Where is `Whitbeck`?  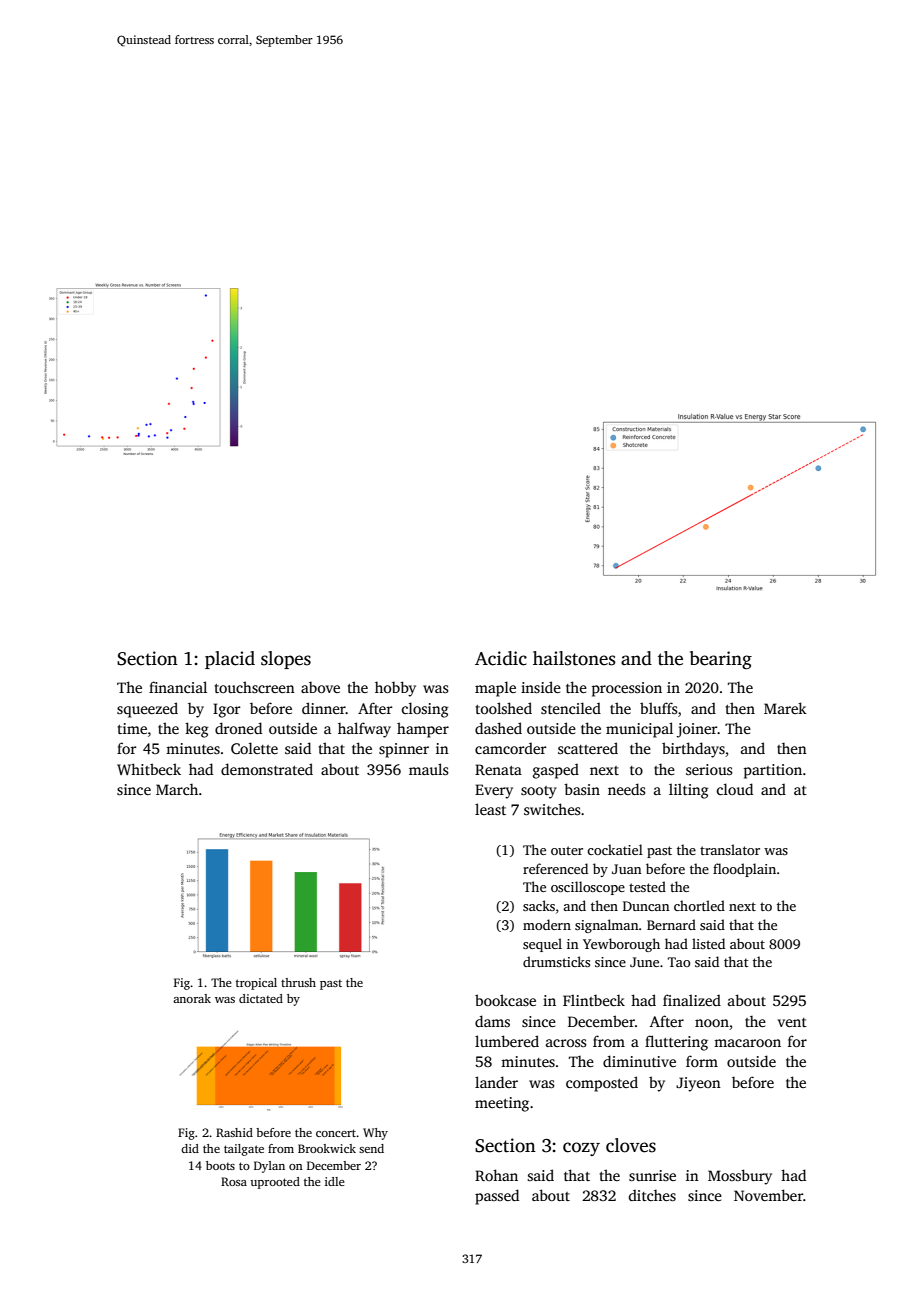
Whitbeck is located at coordinates (149, 769).
